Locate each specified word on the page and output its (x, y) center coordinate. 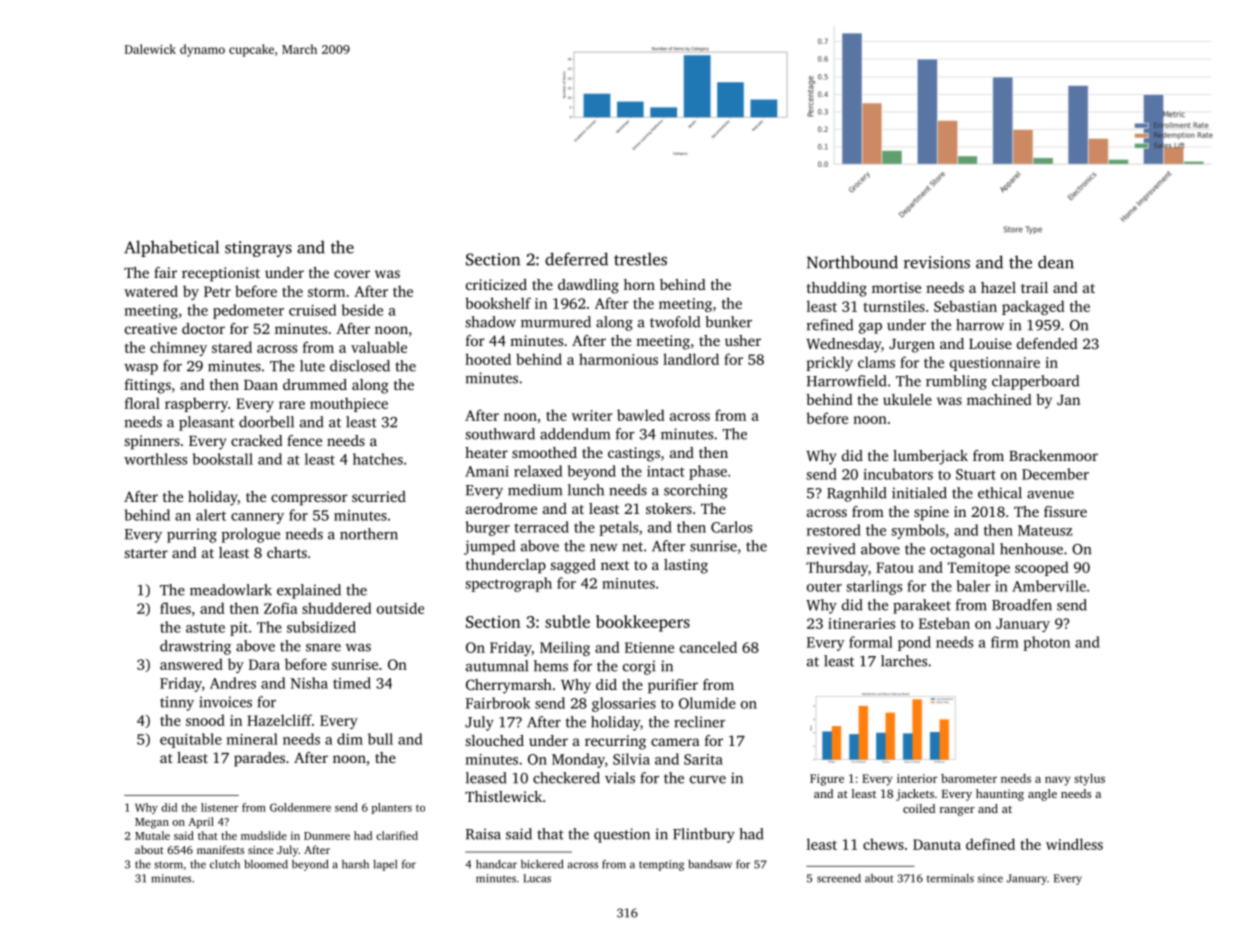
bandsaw (710, 864)
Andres (233, 683)
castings (634, 454)
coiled (919, 808)
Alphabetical (171, 248)
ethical (1000, 493)
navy (1057, 781)
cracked (256, 440)
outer (824, 587)
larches (904, 661)
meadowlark (231, 590)
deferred (576, 259)
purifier (673, 686)
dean (1056, 262)
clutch (225, 864)
